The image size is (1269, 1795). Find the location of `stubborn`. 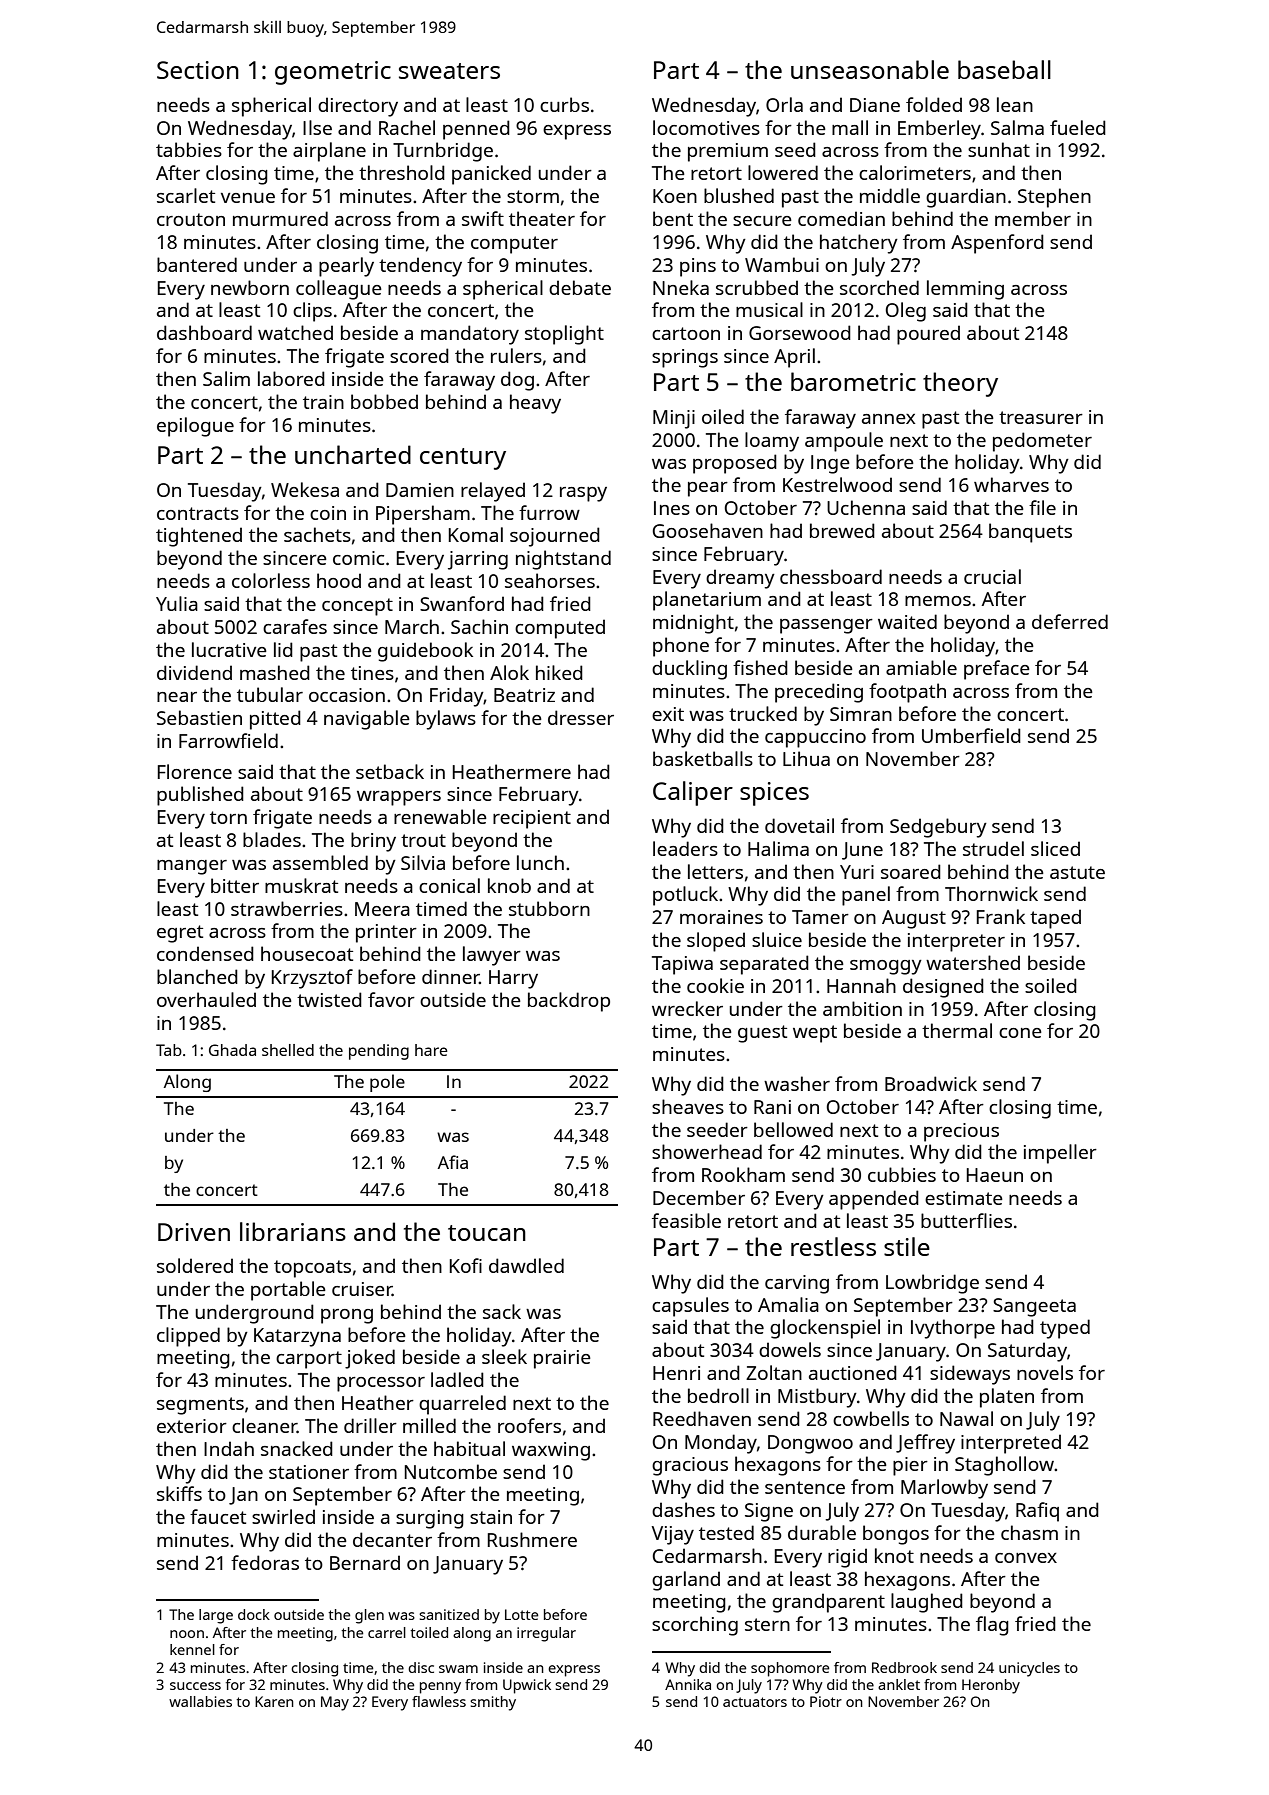

stubborn is located at coordinates (549, 908).
